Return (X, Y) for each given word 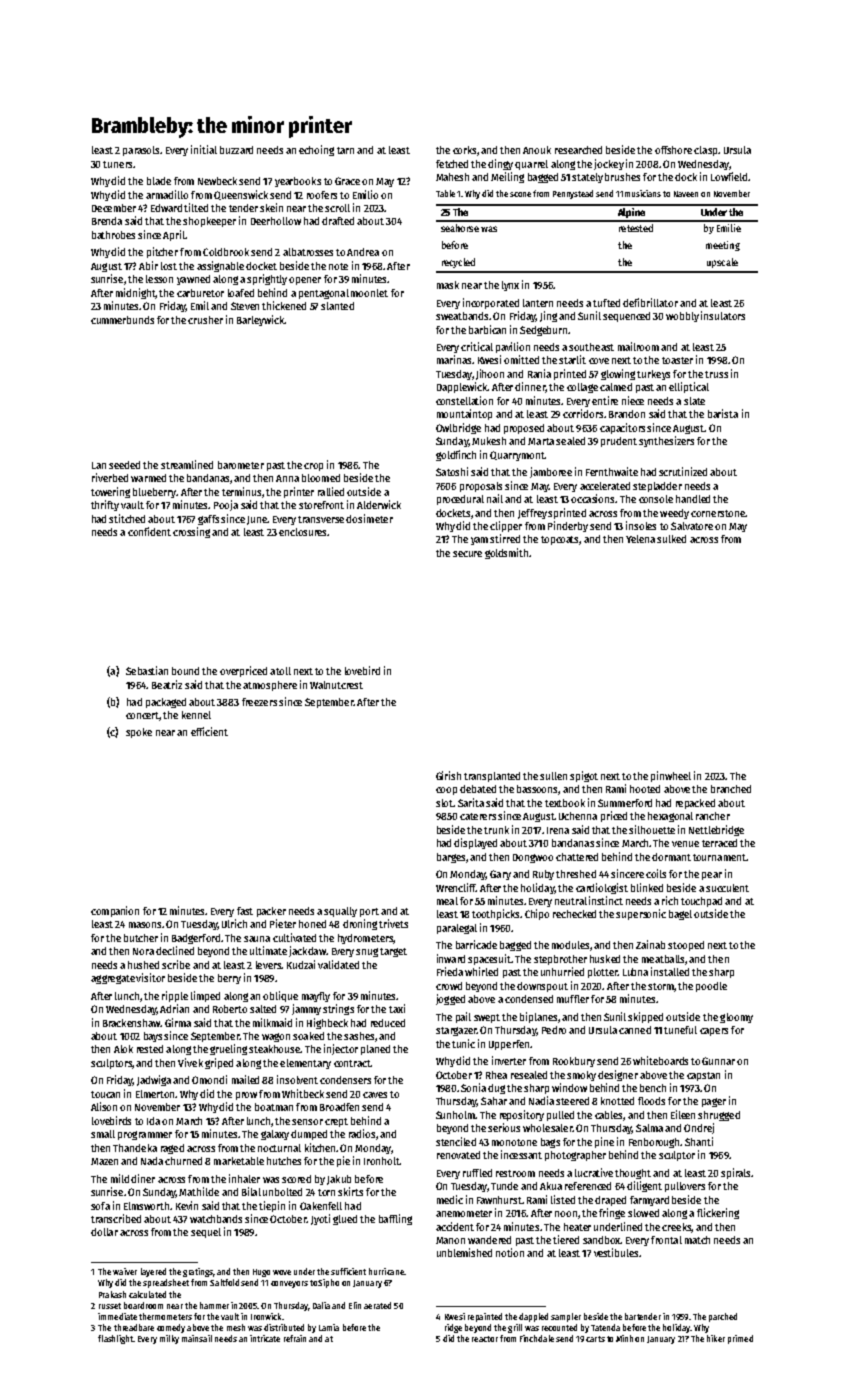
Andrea (363, 252)
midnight (135, 293)
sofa (100, 1206)
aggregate (113, 979)
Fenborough (654, 1143)
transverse (321, 519)
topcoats (559, 540)
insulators (723, 315)
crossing (191, 532)
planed (375, 1050)
